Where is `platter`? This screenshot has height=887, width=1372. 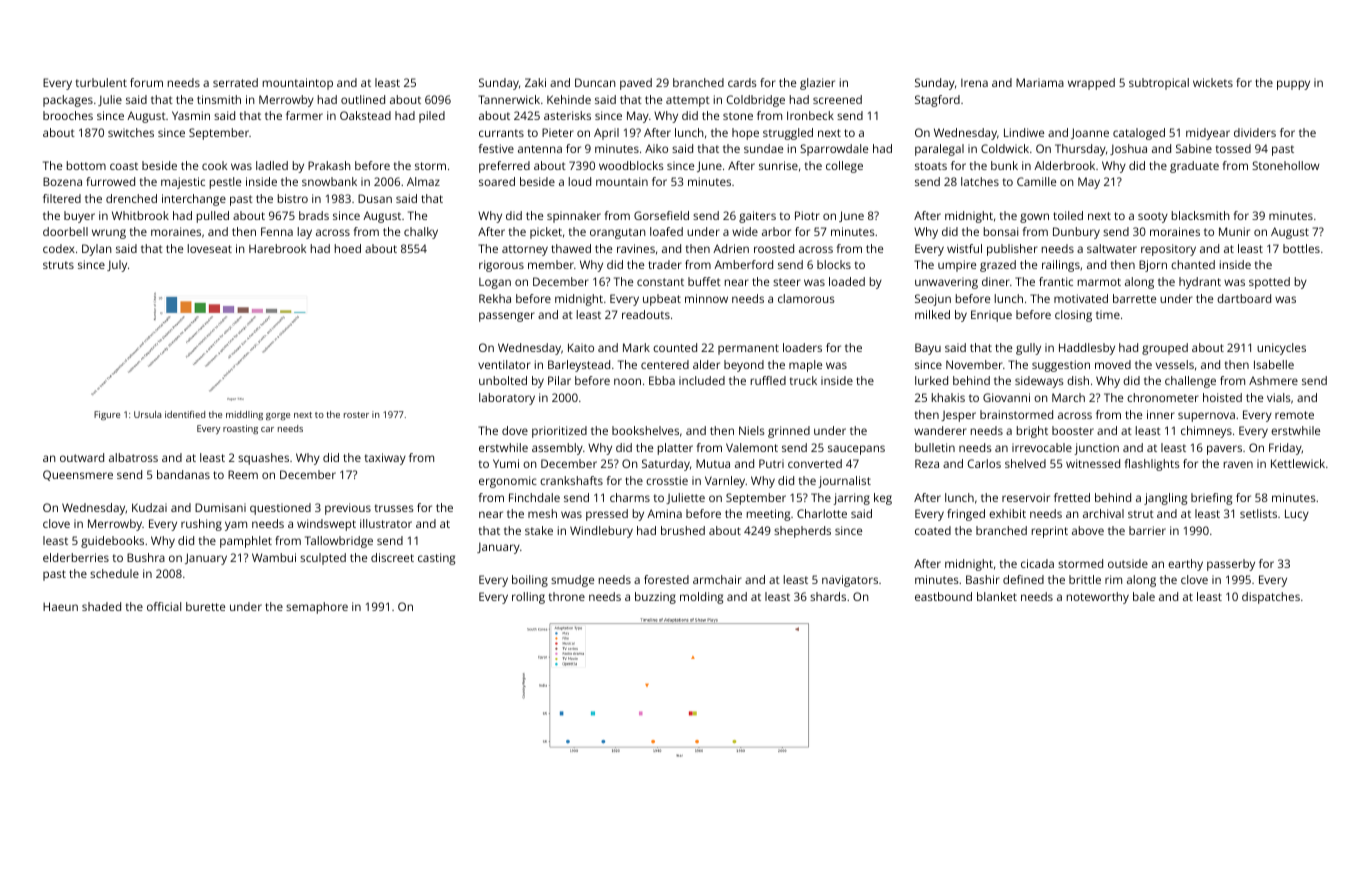
platter is located at coordinates (675, 449).
